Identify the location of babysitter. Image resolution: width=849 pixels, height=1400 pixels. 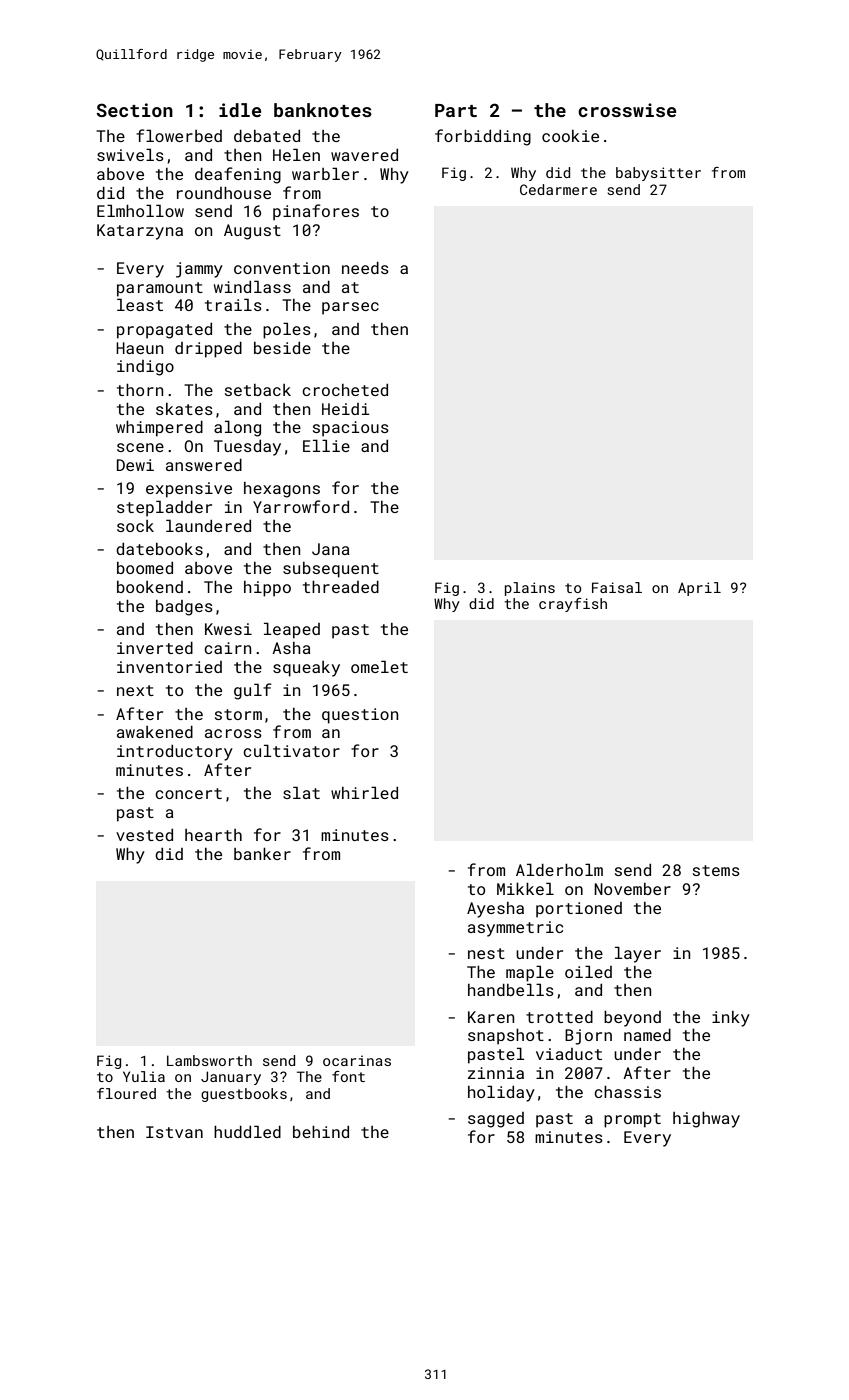
(658, 174).
